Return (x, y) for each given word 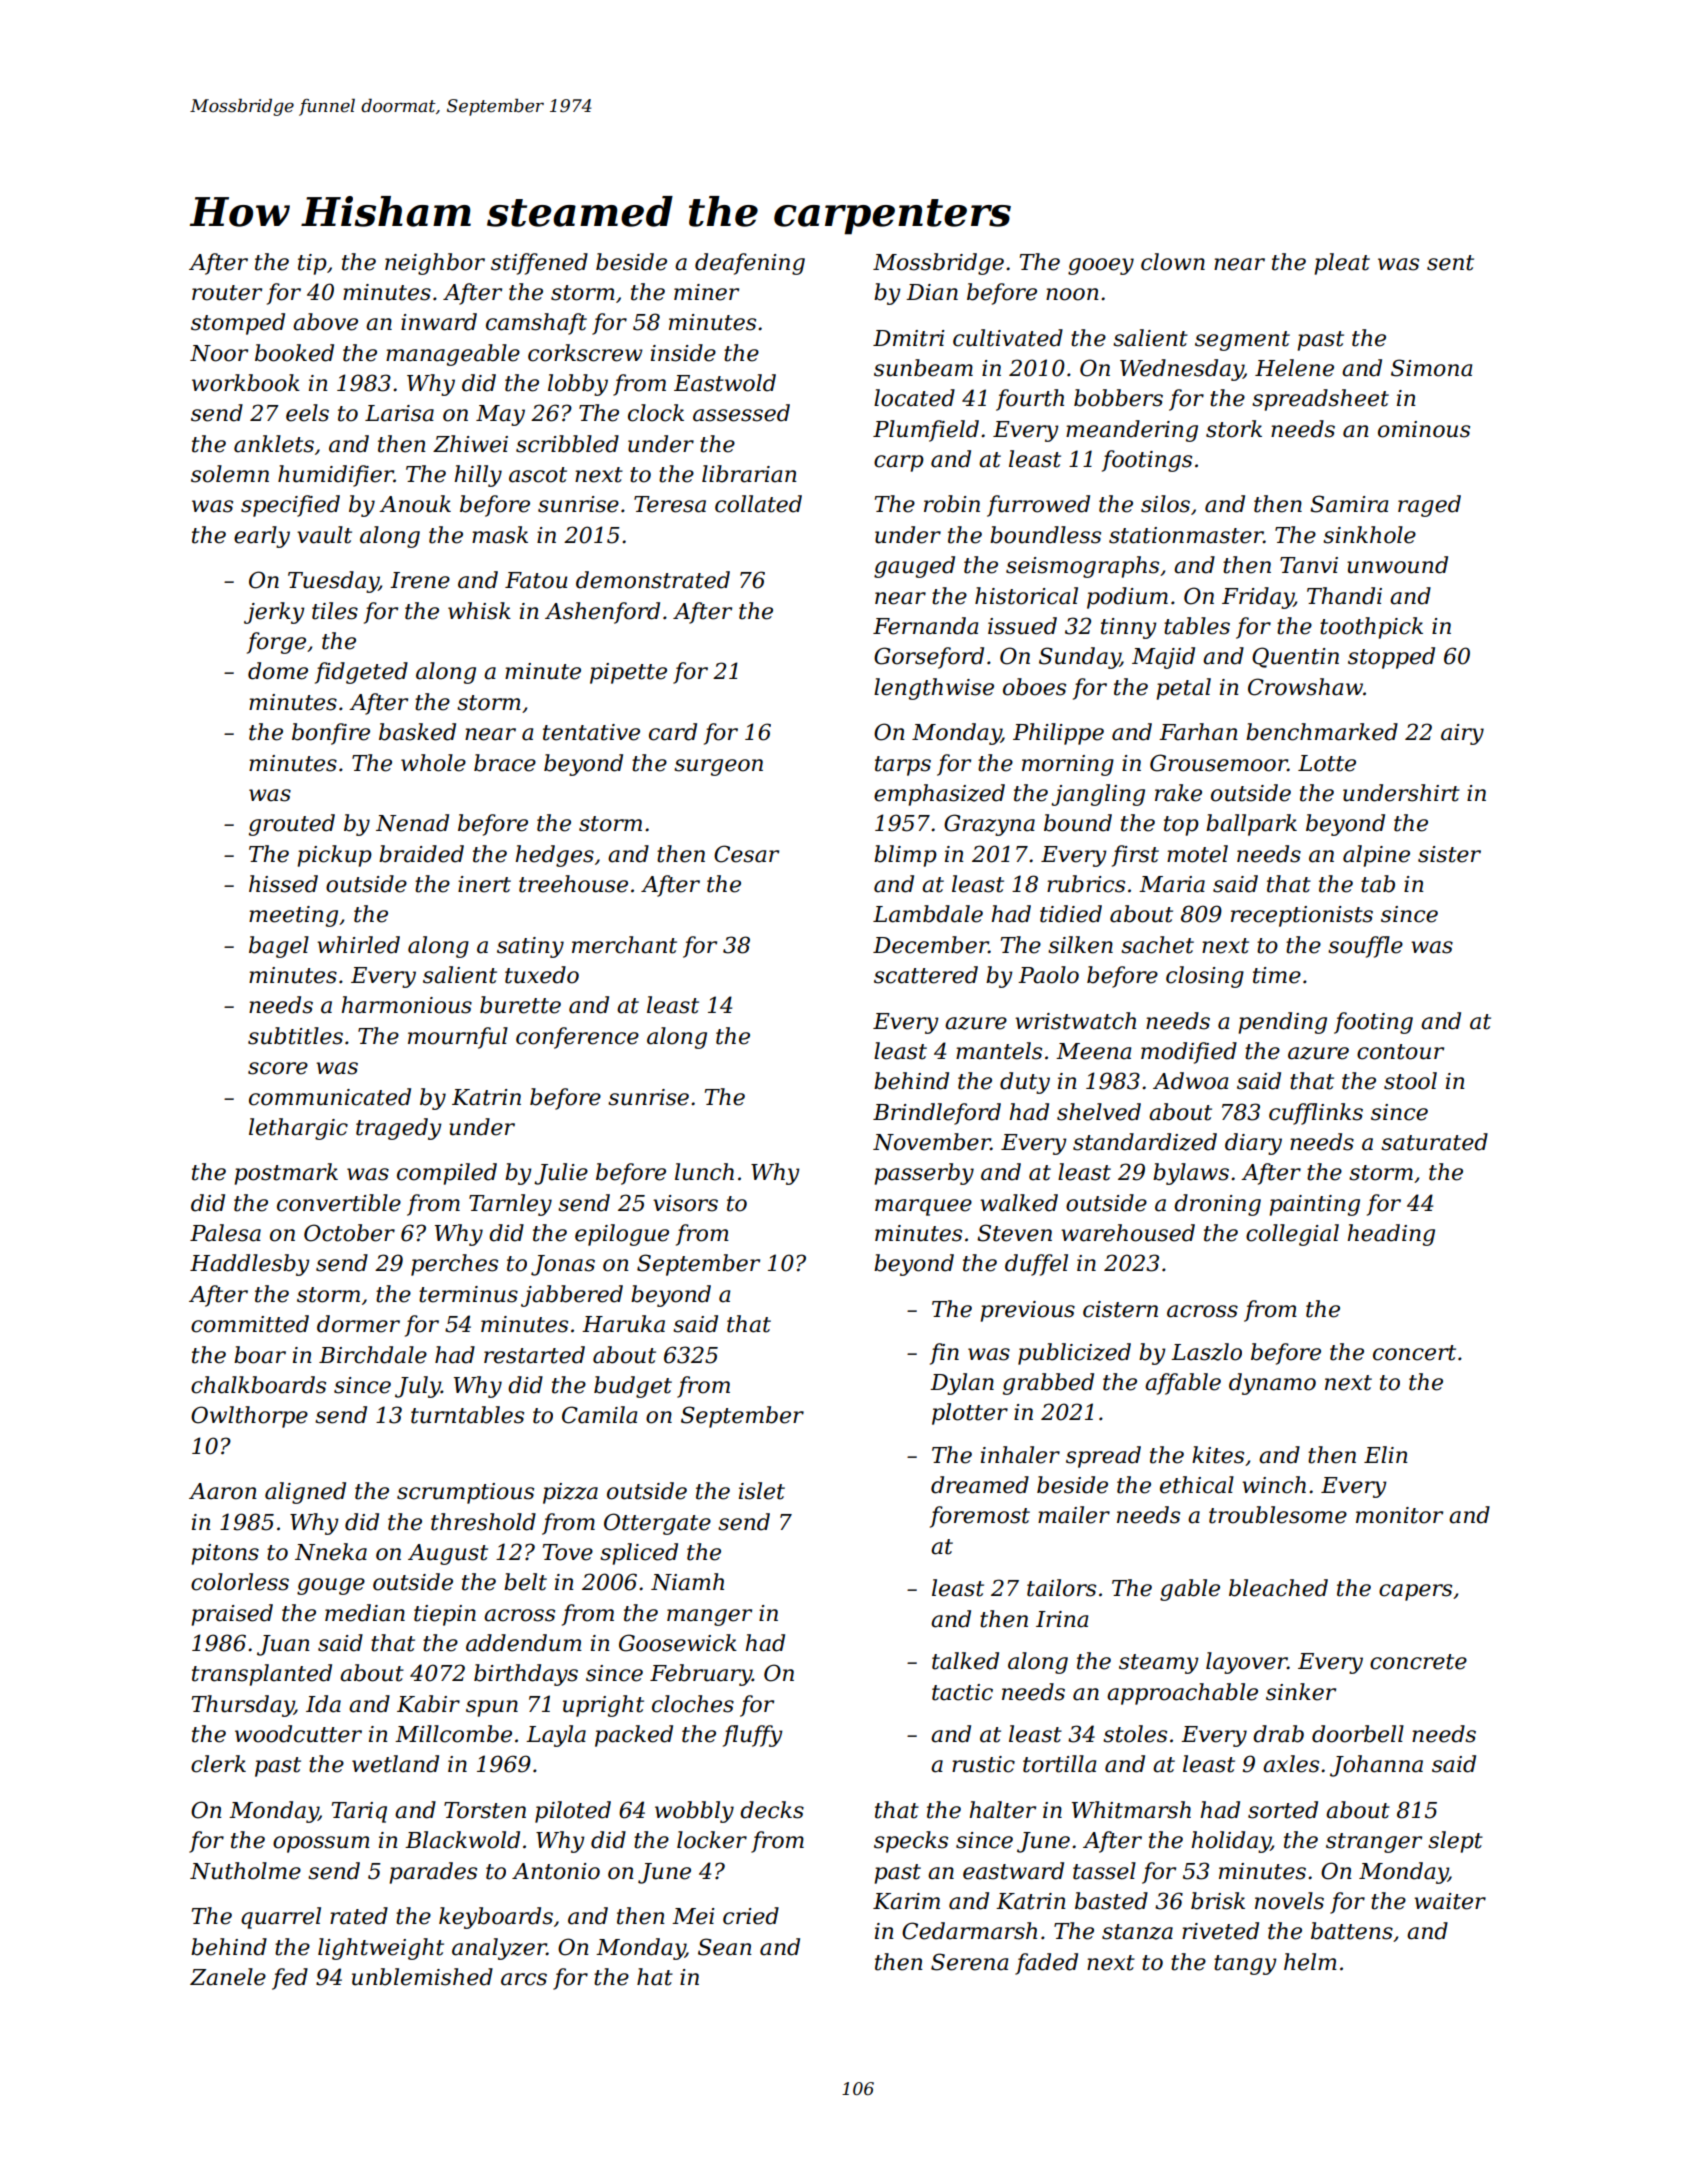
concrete (1418, 1662)
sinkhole (1369, 535)
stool (1410, 1081)
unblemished (422, 1977)
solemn (230, 474)
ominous (1424, 429)
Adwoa (1190, 1081)
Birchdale (373, 1355)
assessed (741, 413)
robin (952, 504)
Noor (219, 353)
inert (484, 884)
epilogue (622, 1235)
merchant (624, 945)
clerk (218, 1764)
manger (709, 1617)
